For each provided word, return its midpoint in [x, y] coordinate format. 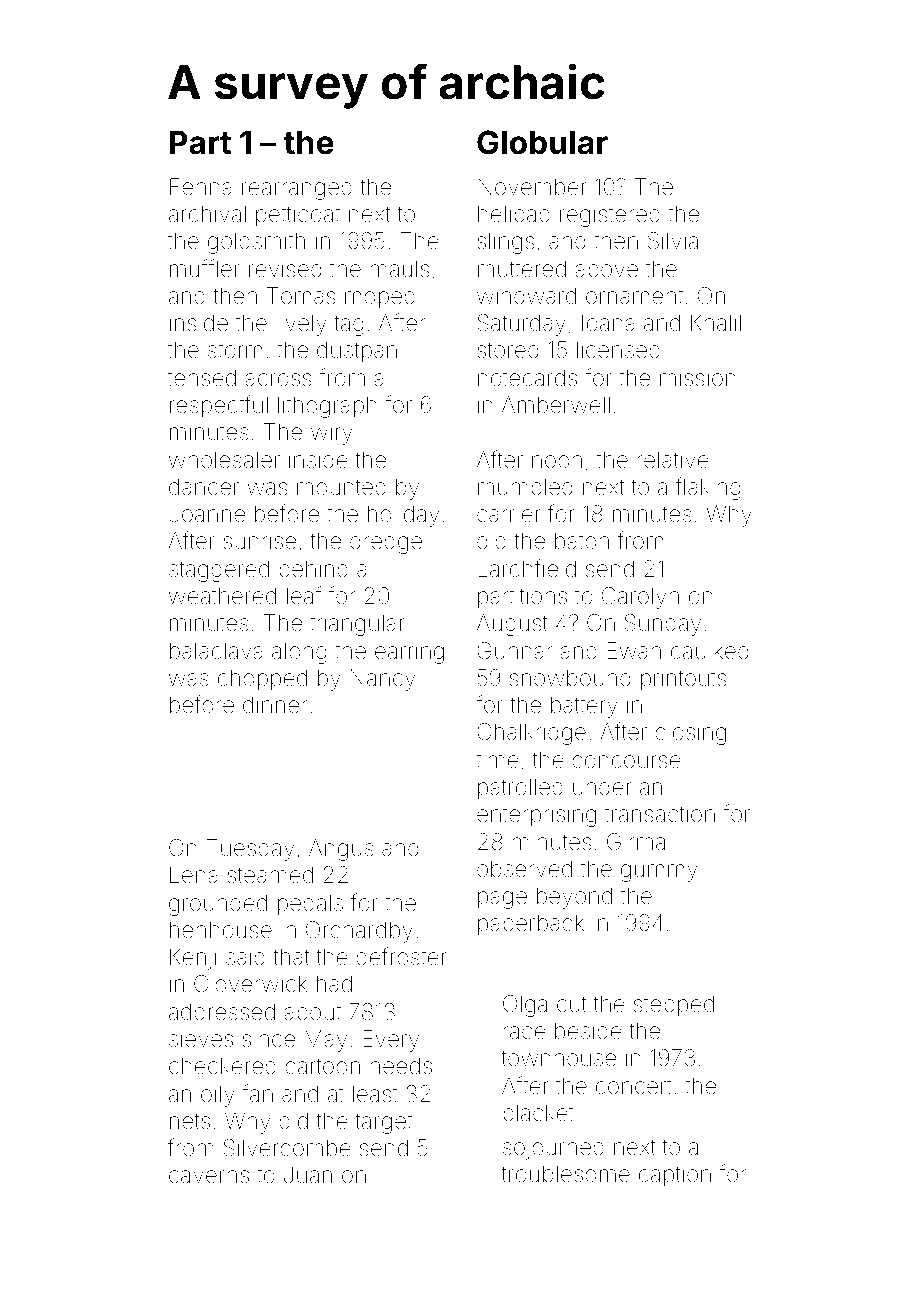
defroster [401, 956]
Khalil [716, 322]
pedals [310, 905]
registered [610, 216]
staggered [219, 571]
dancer [204, 487]
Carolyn [640, 598]
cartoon [322, 1066]
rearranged [297, 189]
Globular [542, 142]
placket [538, 1114]
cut [572, 1004]
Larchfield [527, 568]
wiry [332, 434]
